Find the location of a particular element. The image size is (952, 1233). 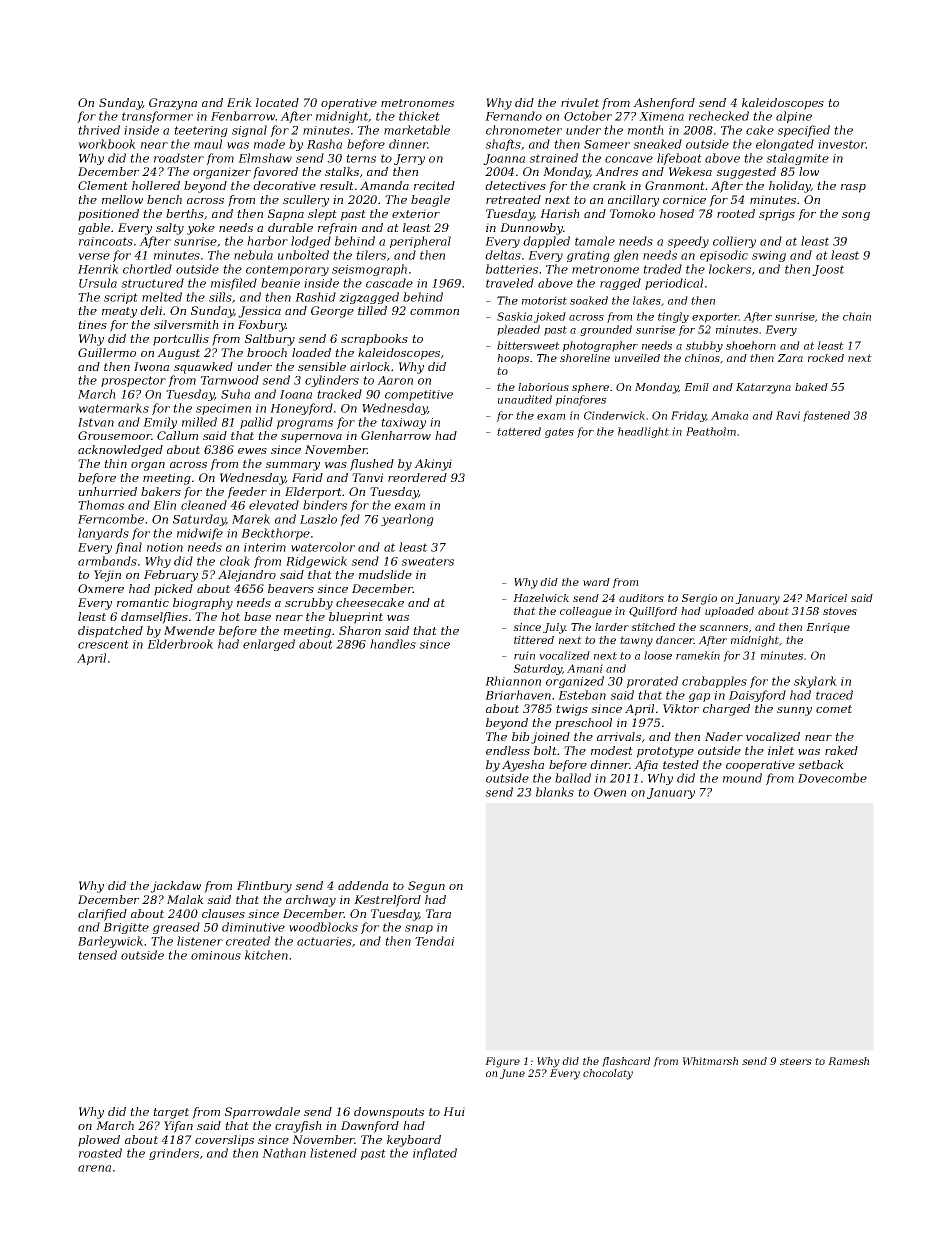

Dovecombe is located at coordinates (832, 778).
